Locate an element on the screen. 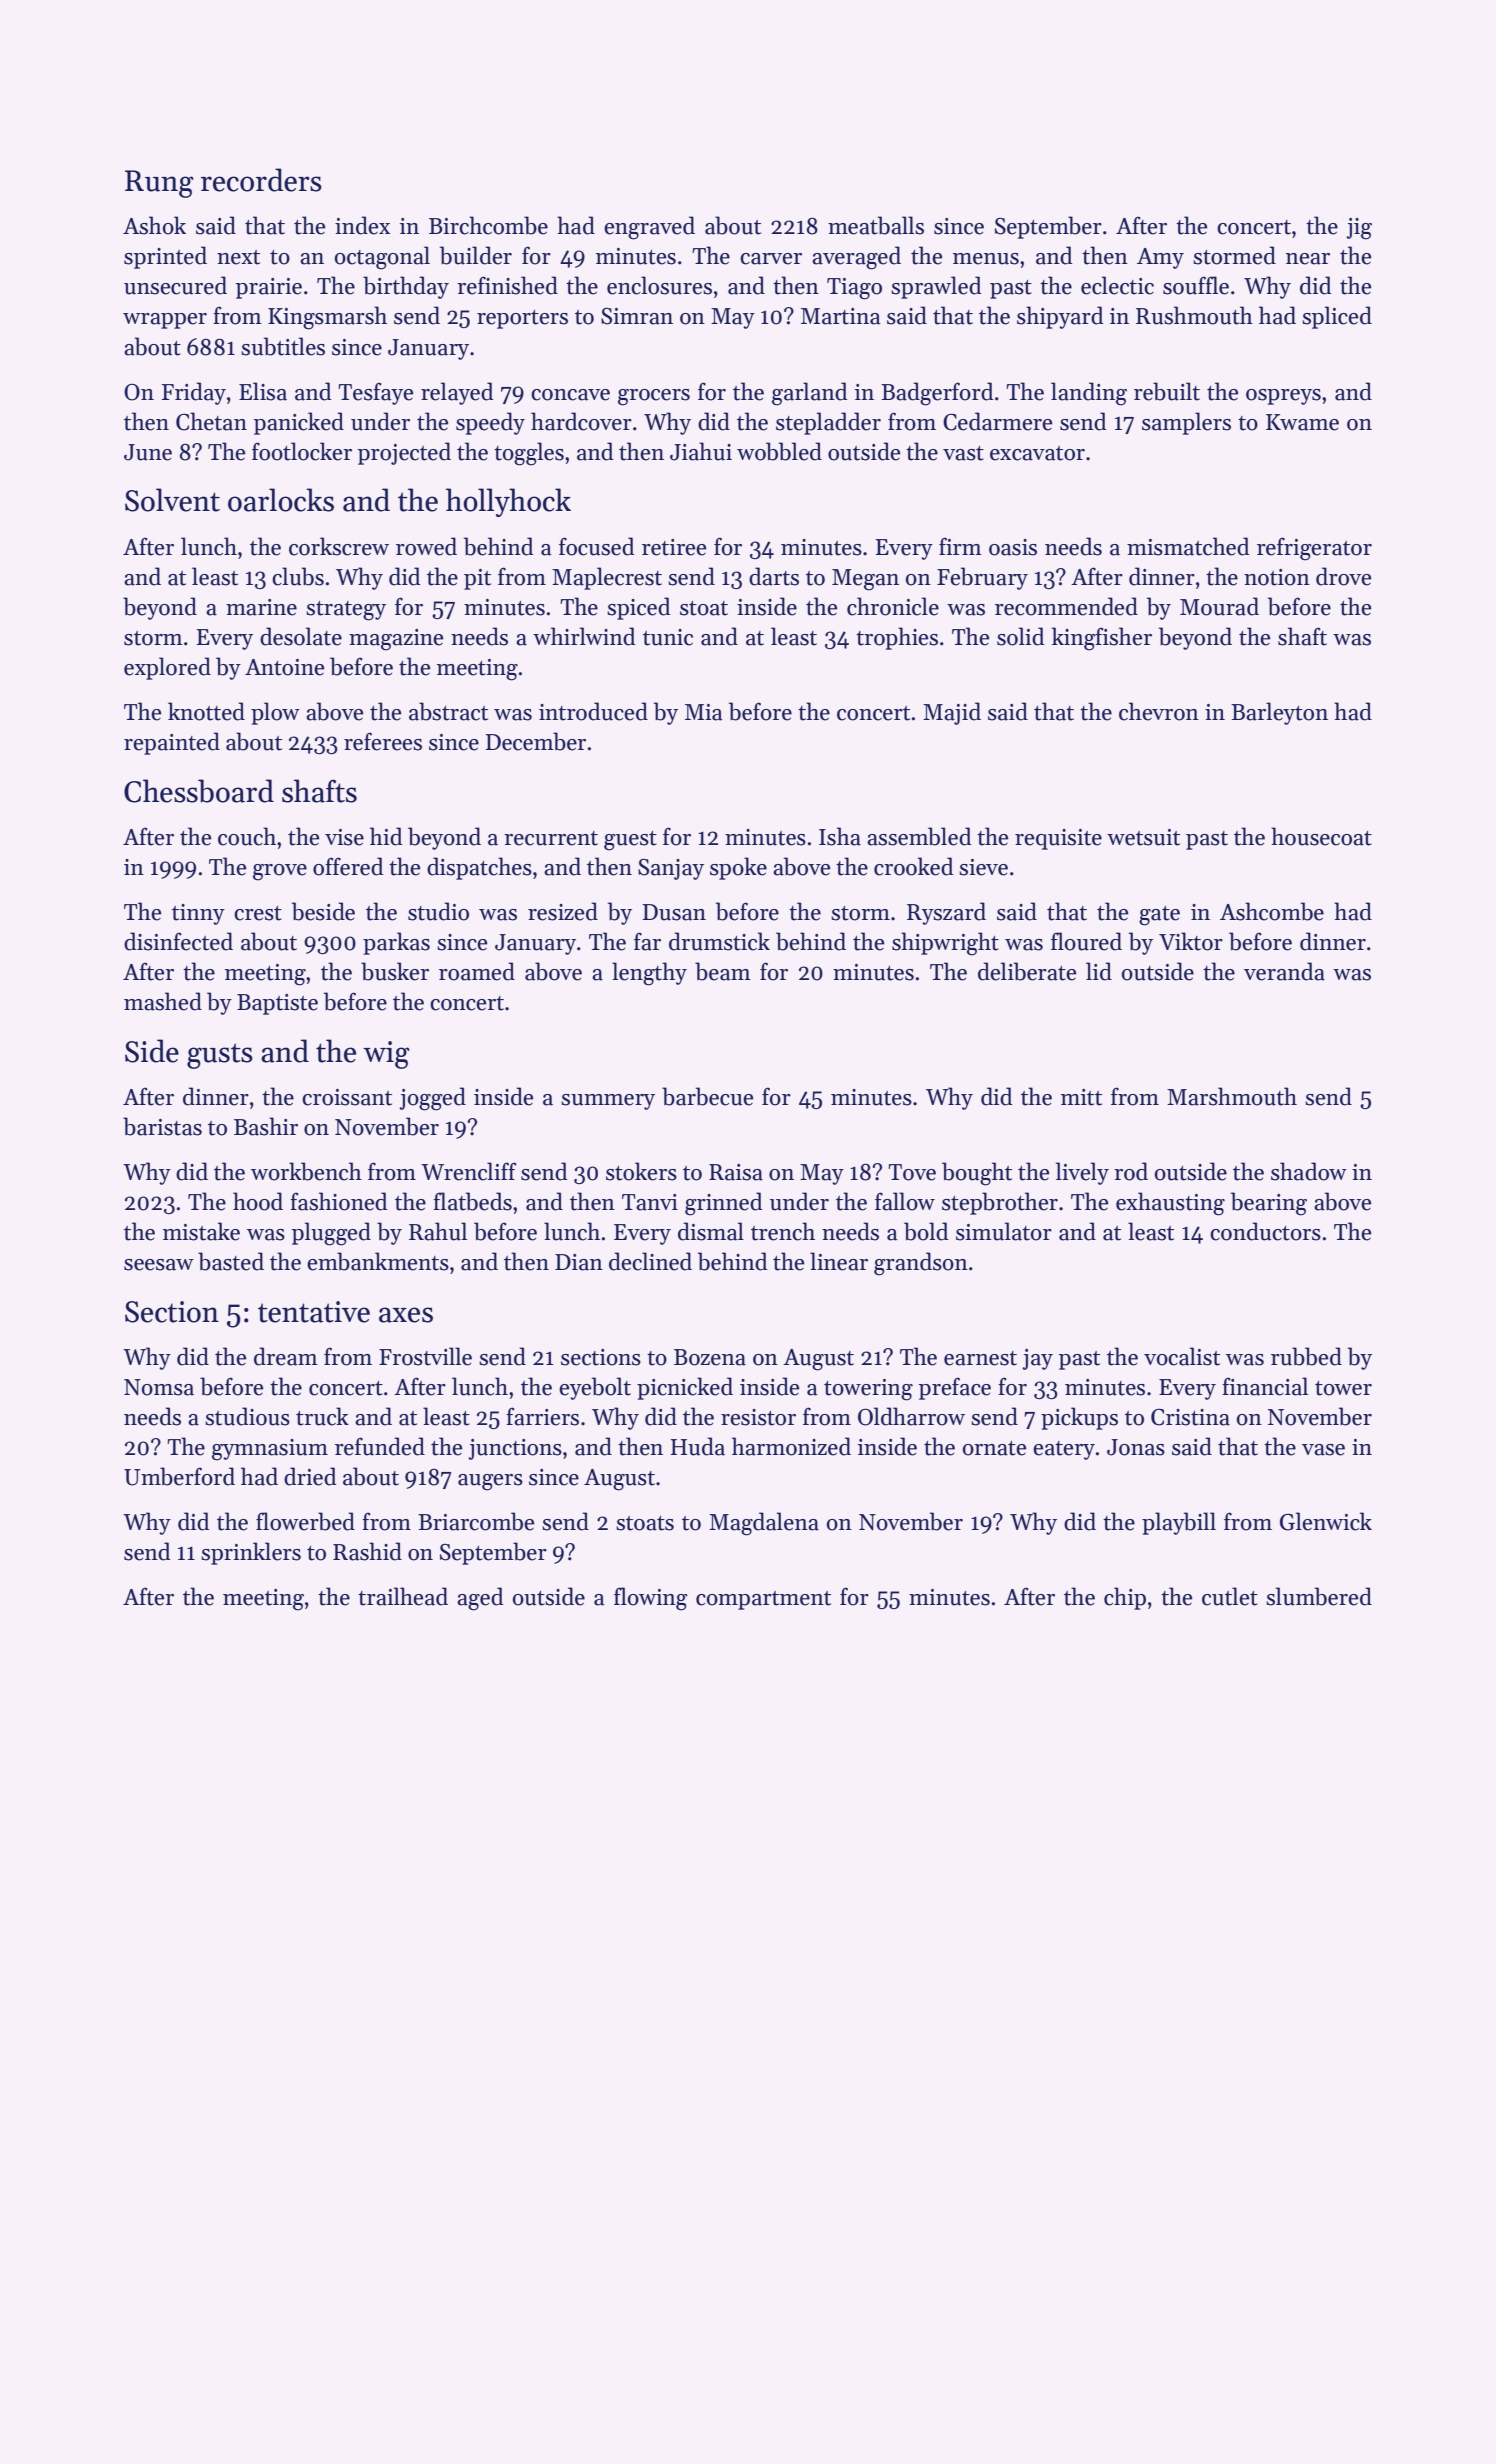 The width and height of the screenshot is (1496, 2464). shadow is located at coordinates (1309, 1171).
